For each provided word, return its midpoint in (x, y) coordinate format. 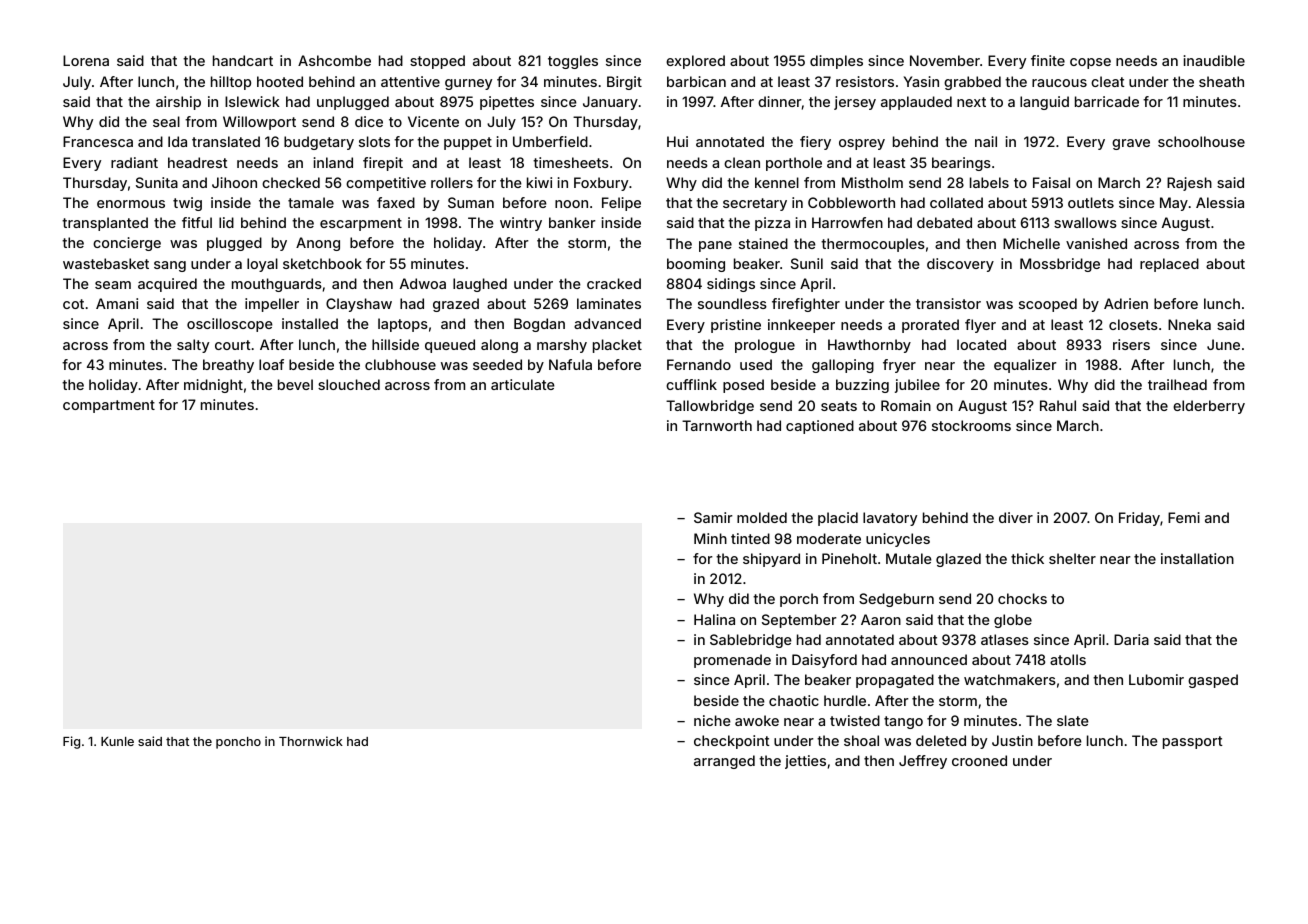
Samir (713, 517)
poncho (238, 743)
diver (1016, 517)
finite (1048, 60)
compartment (109, 406)
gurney (468, 84)
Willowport (259, 123)
